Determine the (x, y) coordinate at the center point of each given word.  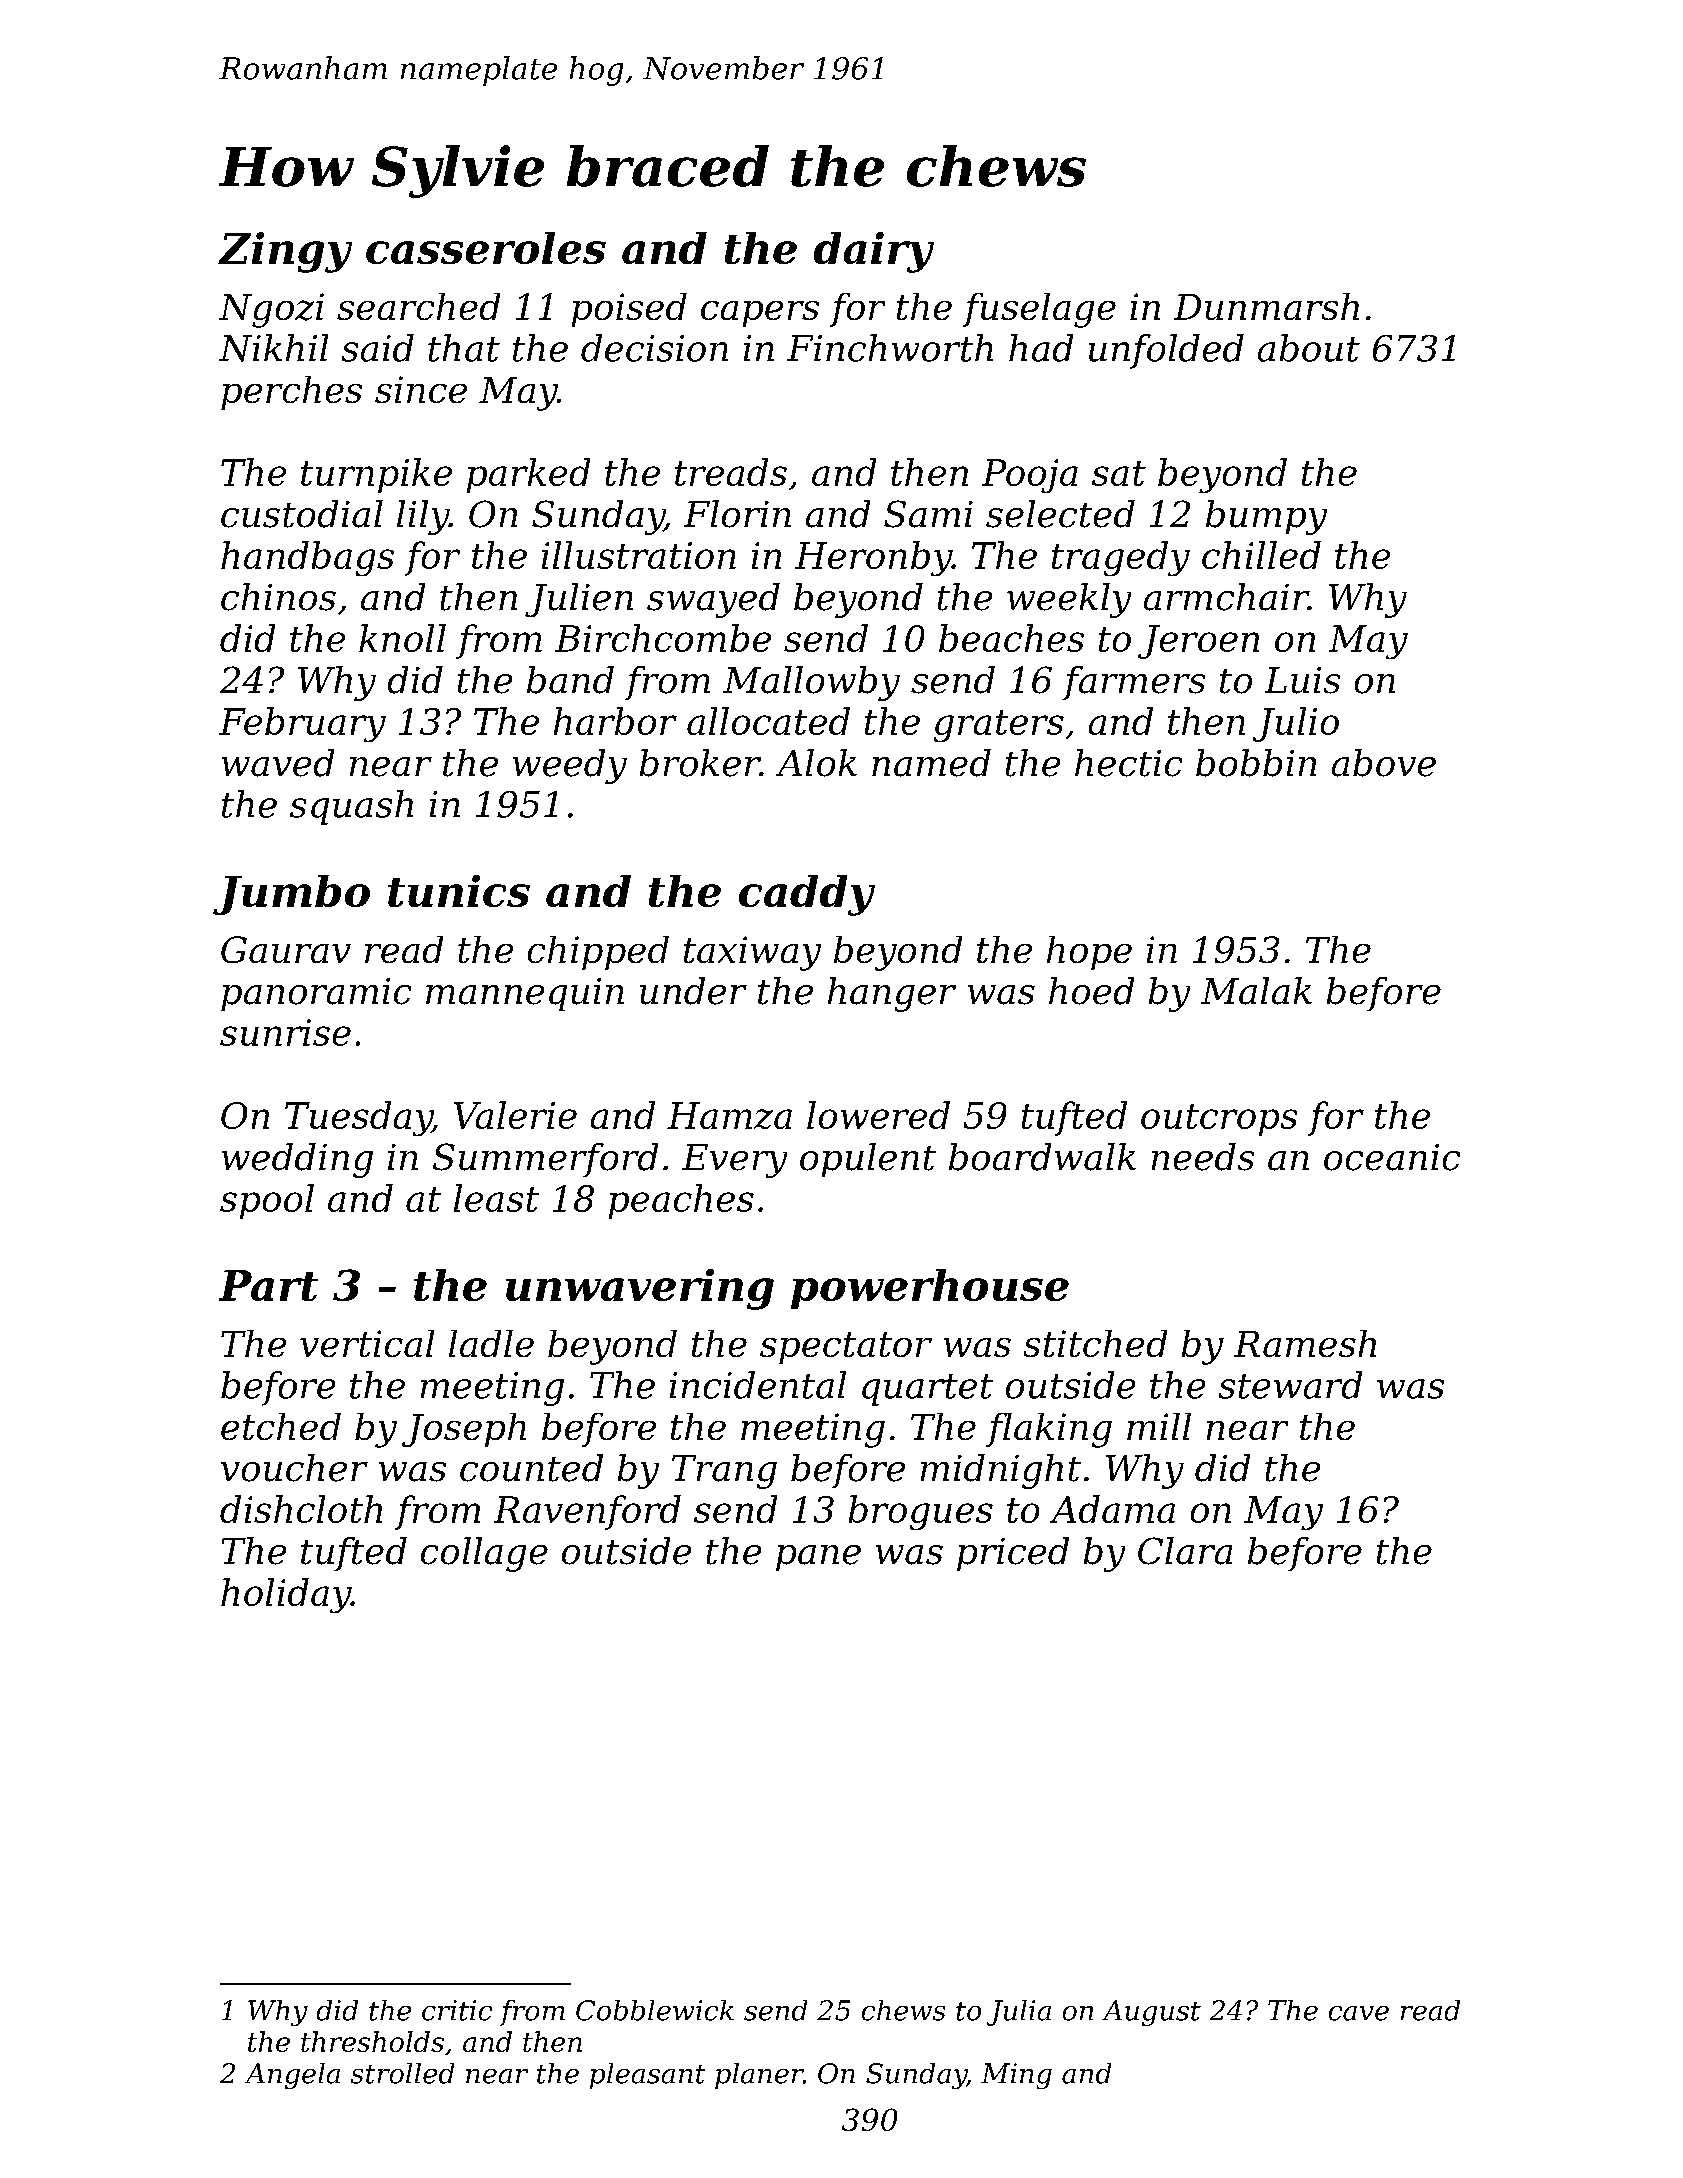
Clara (1185, 1551)
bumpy (1266, 517)
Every (734, 1161)
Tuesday (358, 1118)
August (1151, 2013)
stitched (1095, 1343)
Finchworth (890, 348)
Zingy (285, 252)
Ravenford (587, 1512)
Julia (1019, 2013)
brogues (921, 1512)
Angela (292, 2076)
